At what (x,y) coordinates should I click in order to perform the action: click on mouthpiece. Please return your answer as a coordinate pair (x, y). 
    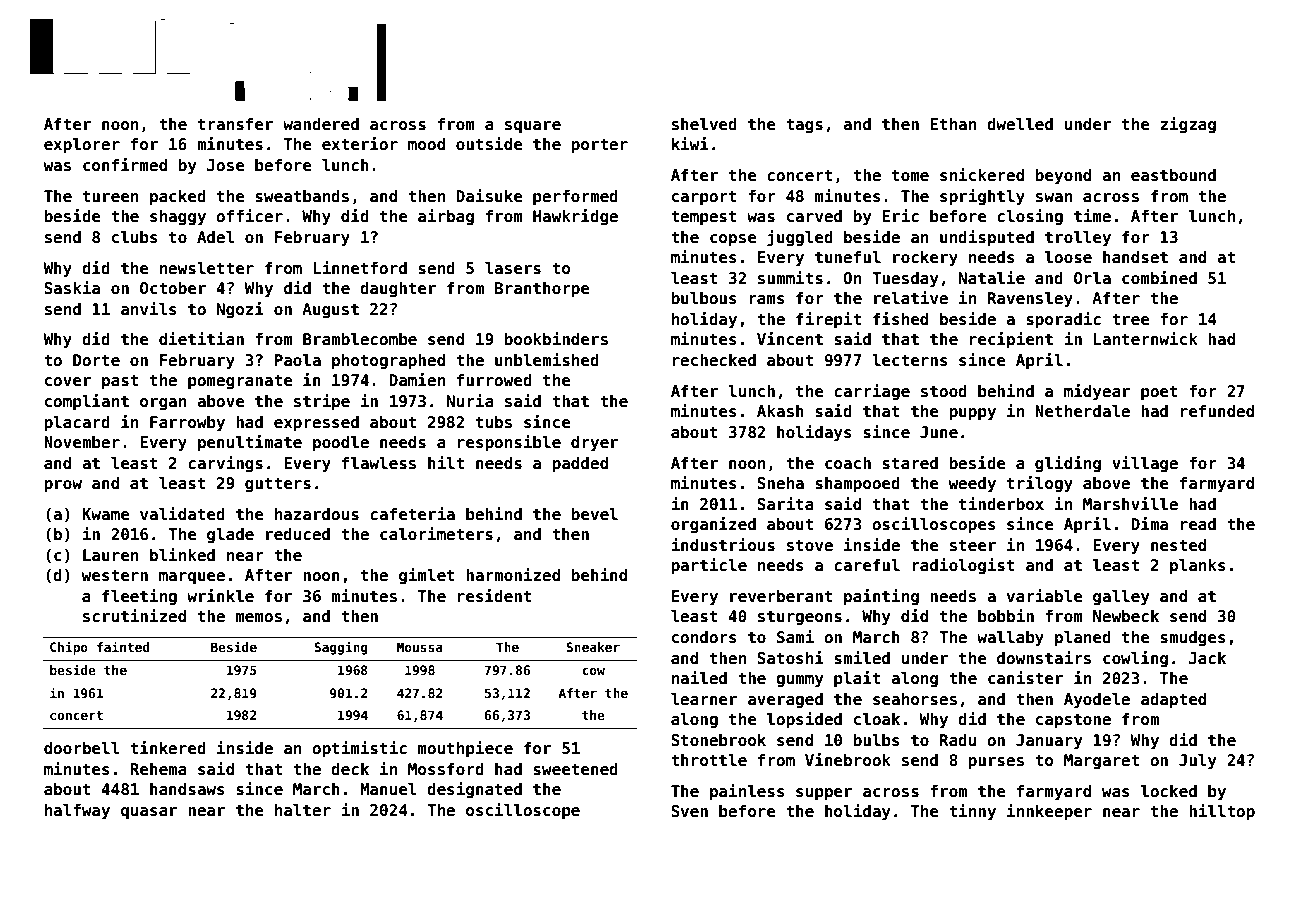
    Looking at the image, I should click on (465, 749).
